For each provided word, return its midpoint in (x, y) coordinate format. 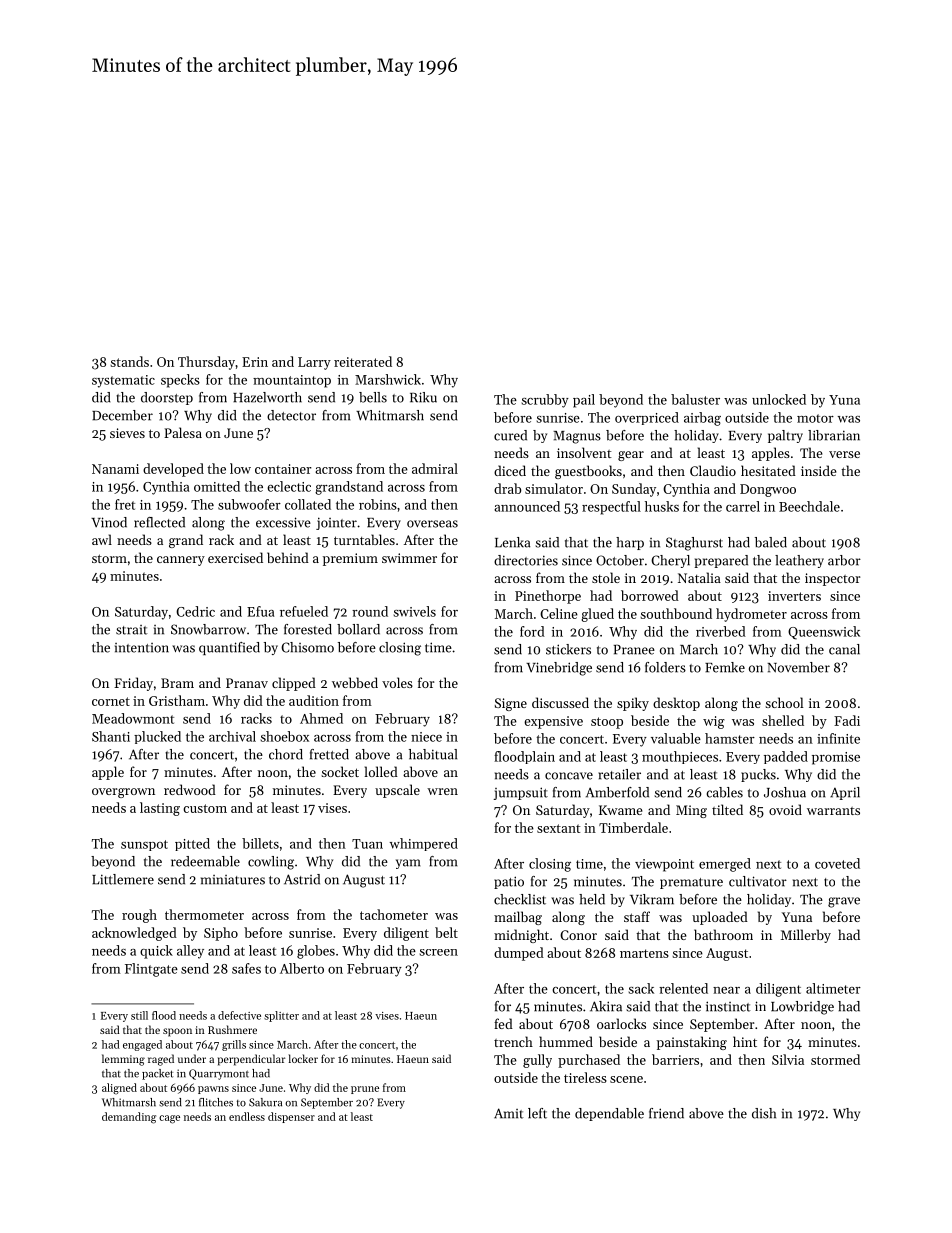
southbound (676, 613)
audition (314, 700)
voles (397, 682)
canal (844, 649)
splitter (281, 1016)
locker (303, 1058)
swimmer (409, 558)
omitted (217, 486)
